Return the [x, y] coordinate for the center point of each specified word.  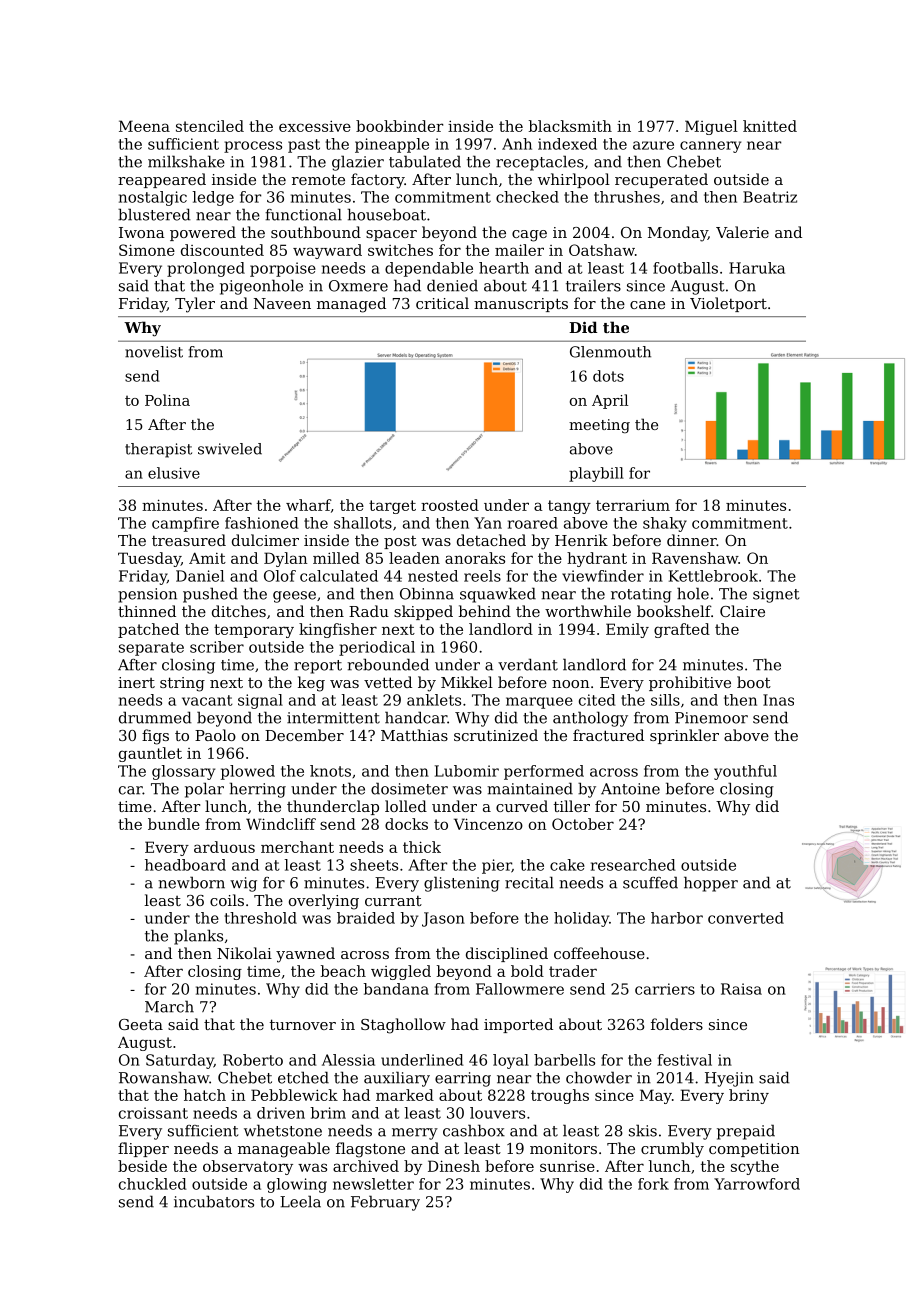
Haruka [757, 268]
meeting [599, 426]
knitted [770, 126]
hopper [711, 884]
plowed [248, 772]
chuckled [153, 1184]
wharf [308, 505]
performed [544, 772]
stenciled [210, 126]
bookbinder [399, 126]
